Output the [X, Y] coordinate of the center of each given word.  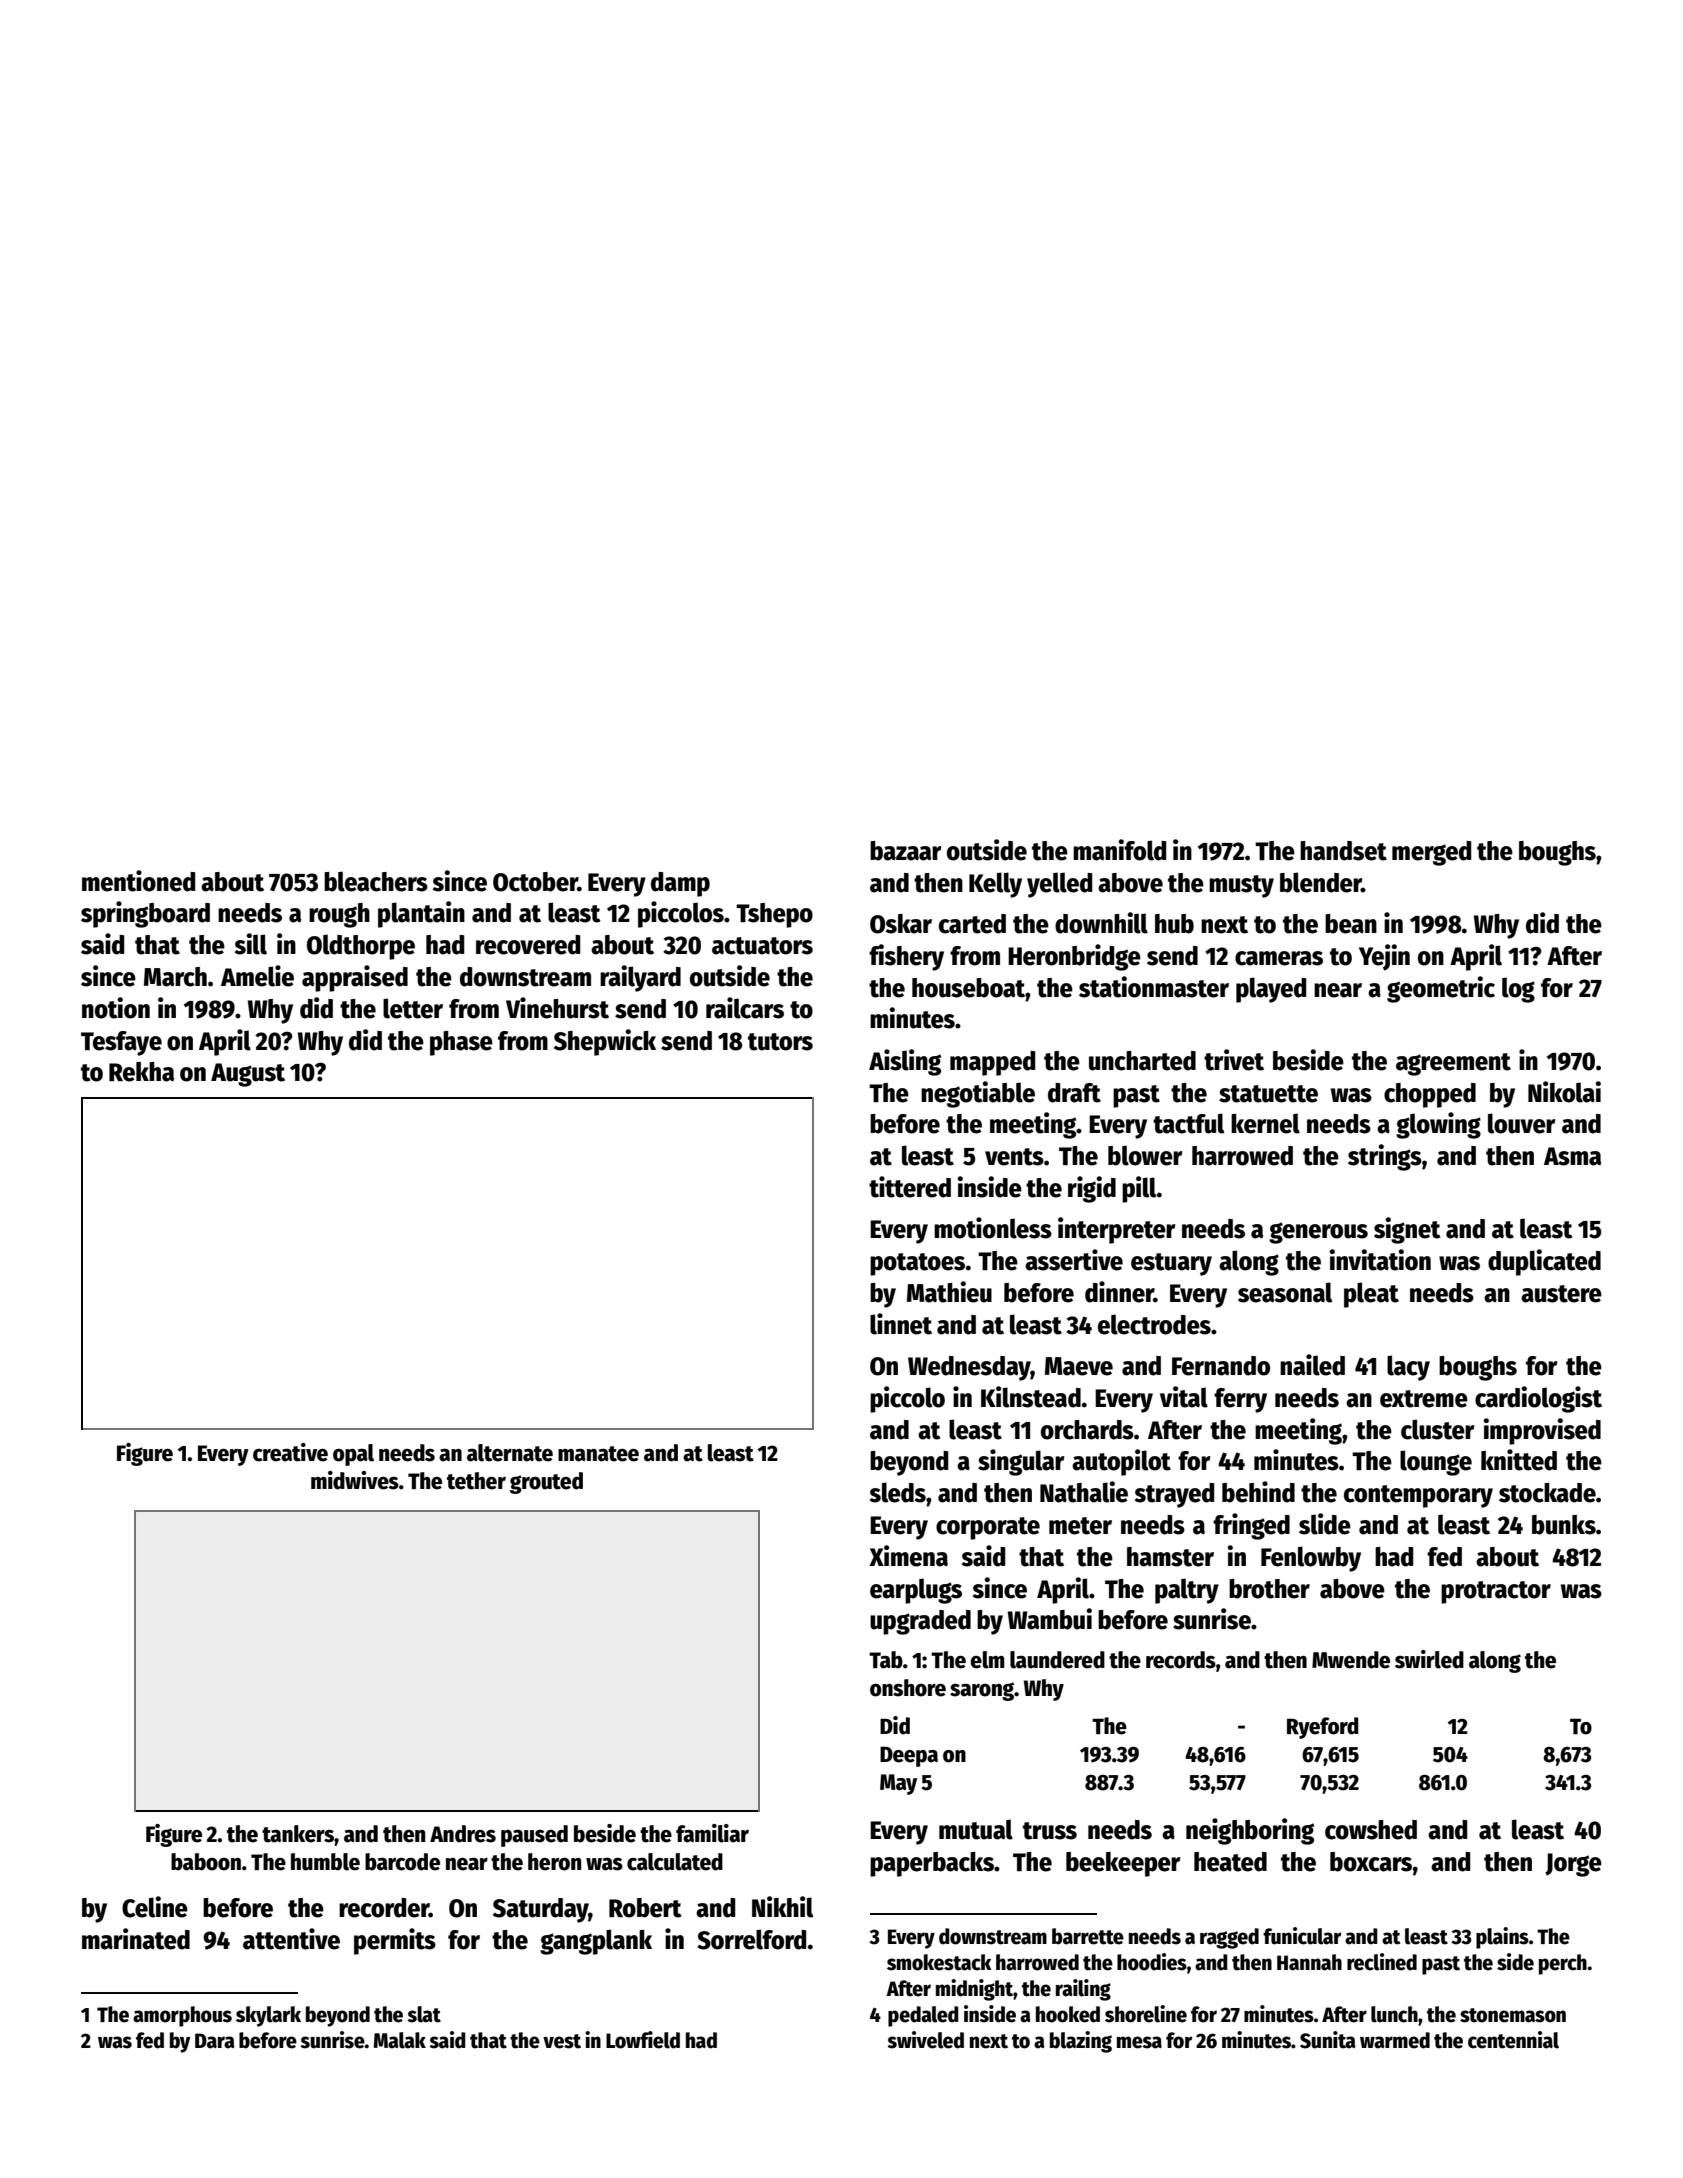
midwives [355, 1480]
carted [972, 924]
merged [1431, 853]
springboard [145, 914]
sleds [898, 1492]
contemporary [1418, 1496]
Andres [463, 1834]
